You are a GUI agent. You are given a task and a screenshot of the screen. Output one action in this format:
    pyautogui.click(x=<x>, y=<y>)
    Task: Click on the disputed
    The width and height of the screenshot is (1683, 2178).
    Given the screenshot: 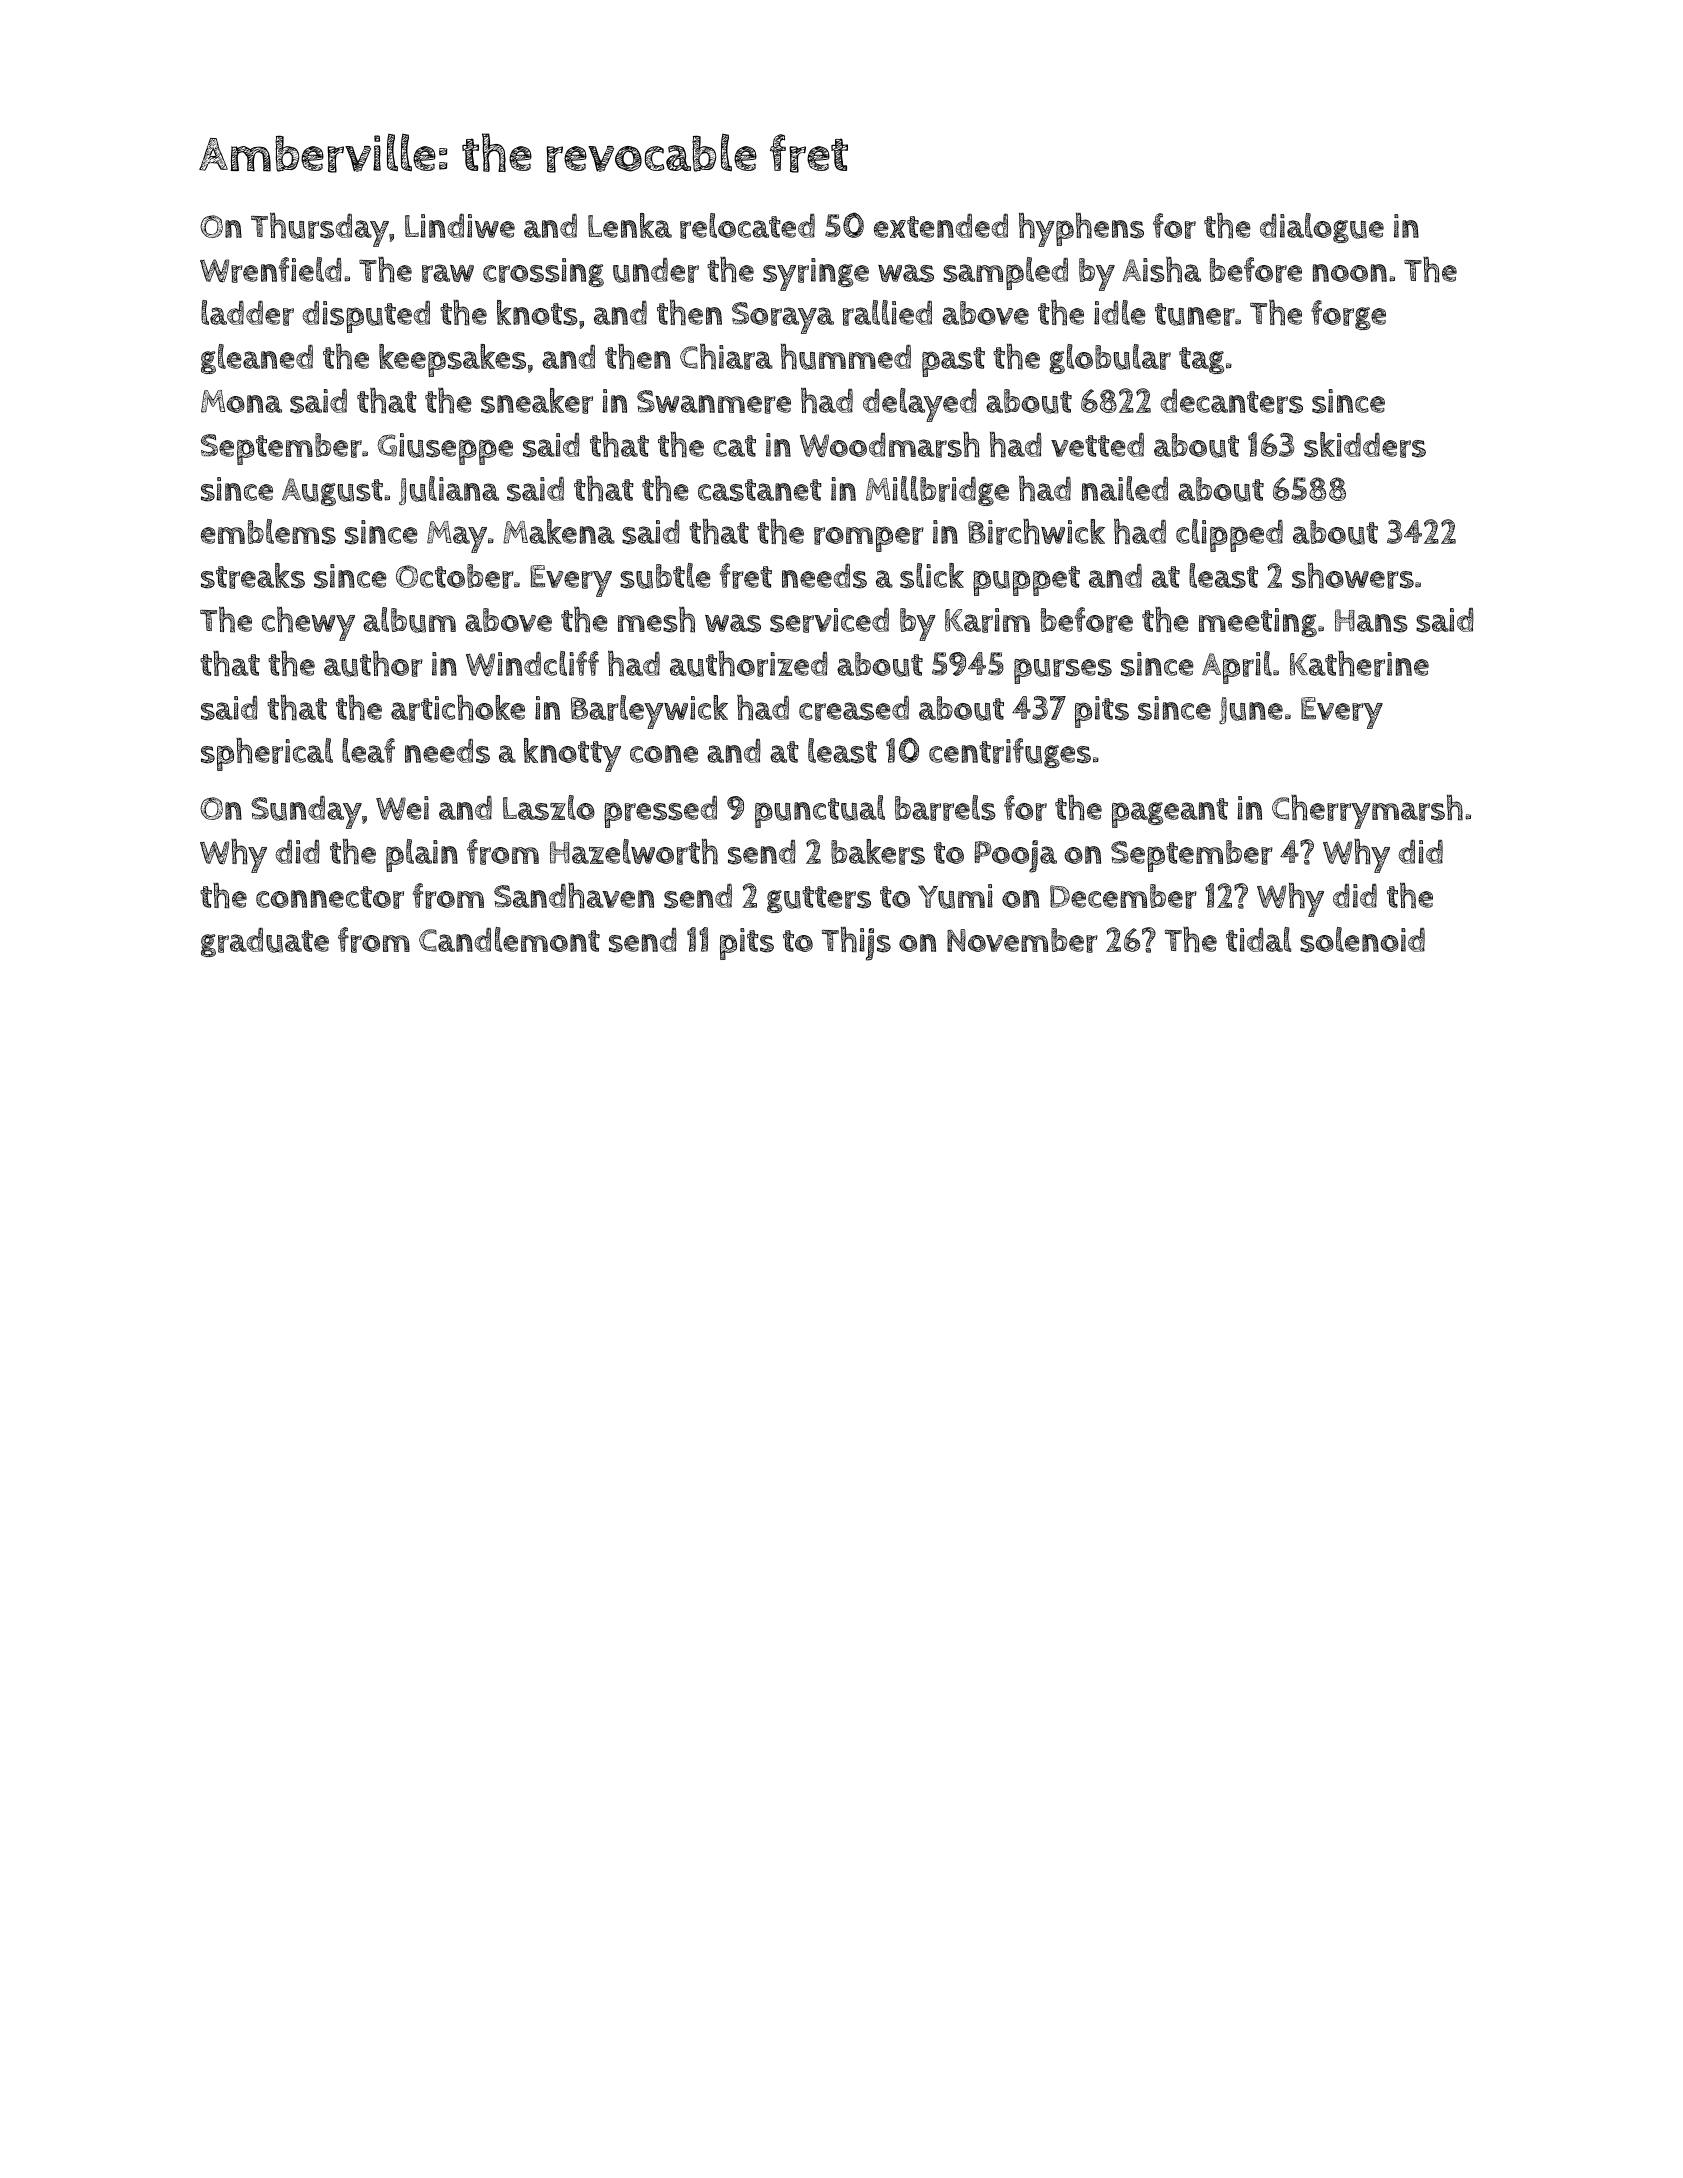 What is the action you would take?
    pyautogui.click(x=366, y=317)
